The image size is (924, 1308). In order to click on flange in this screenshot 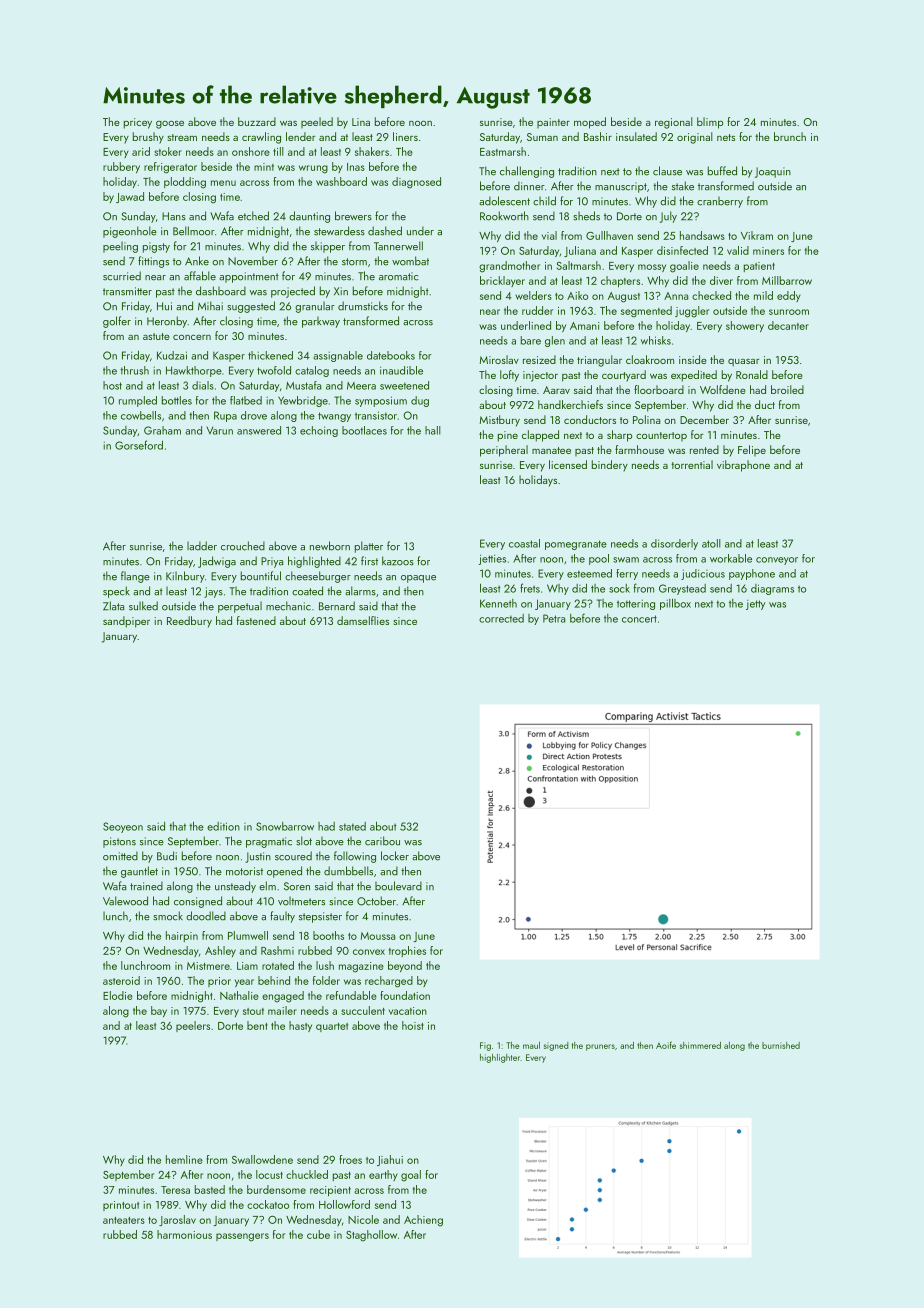, I will do `click(135, 577)`.
